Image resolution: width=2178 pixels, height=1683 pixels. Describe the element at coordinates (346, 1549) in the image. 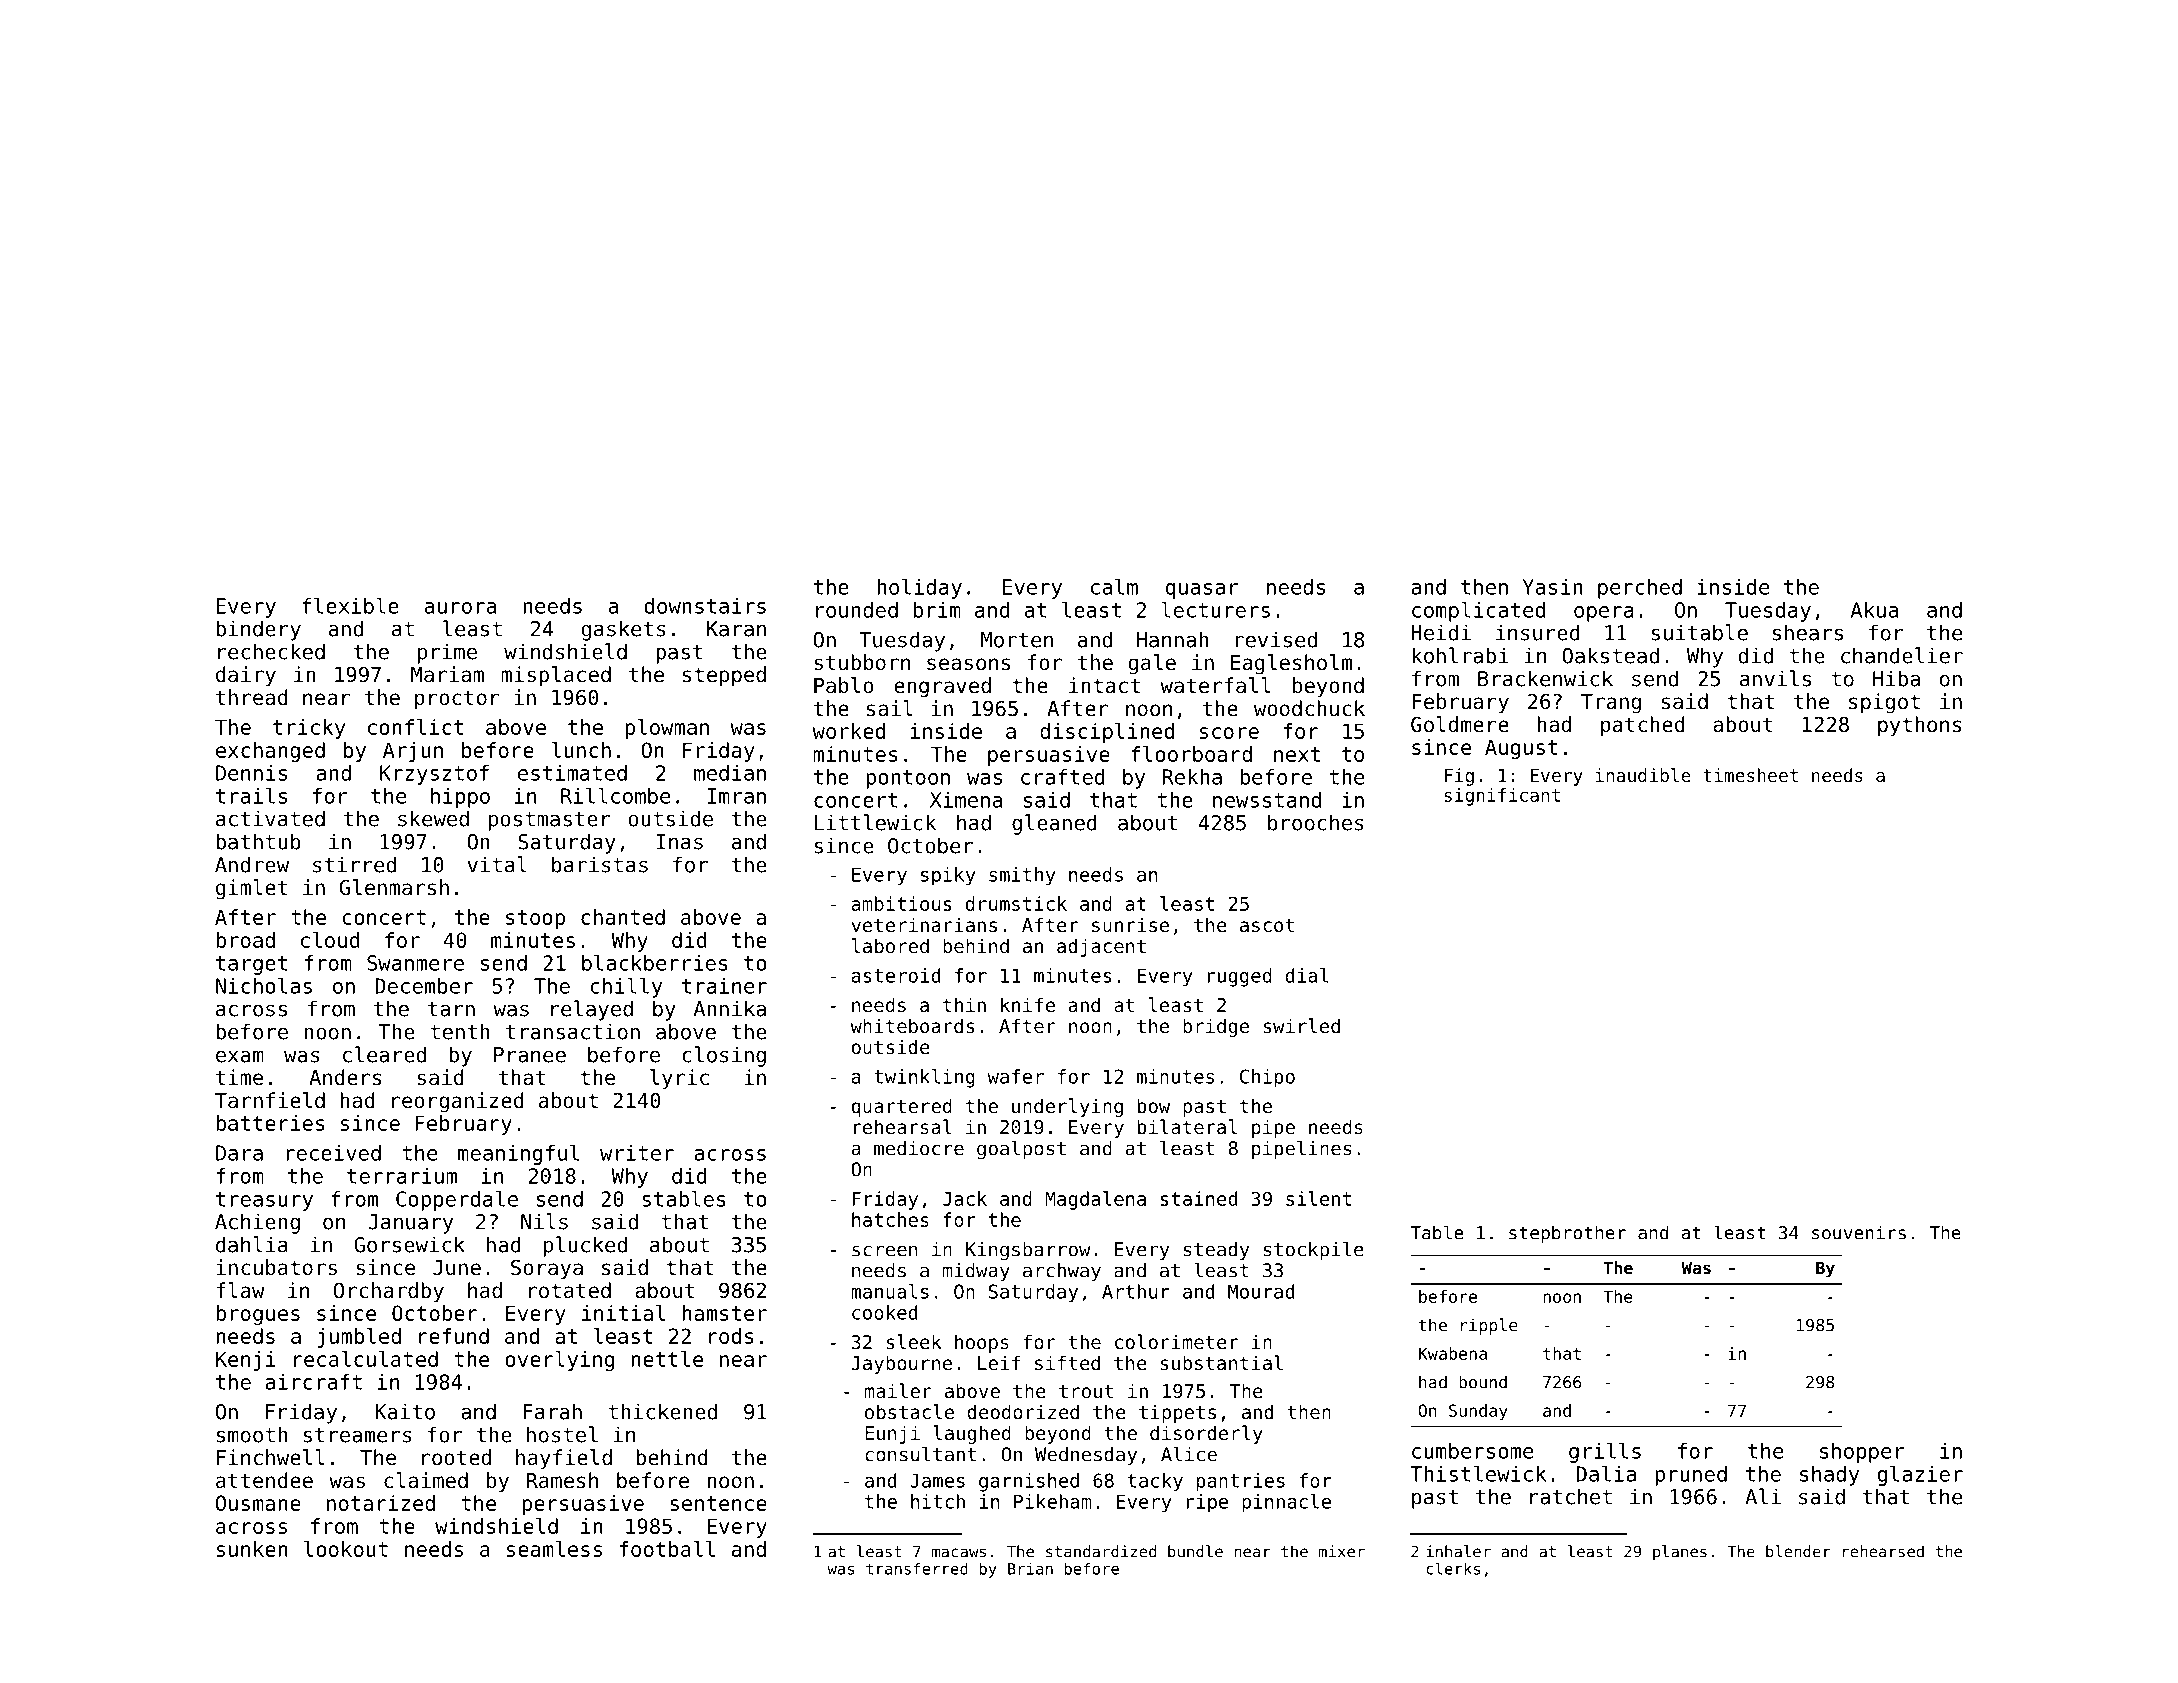

I see `lookout` at that location.
